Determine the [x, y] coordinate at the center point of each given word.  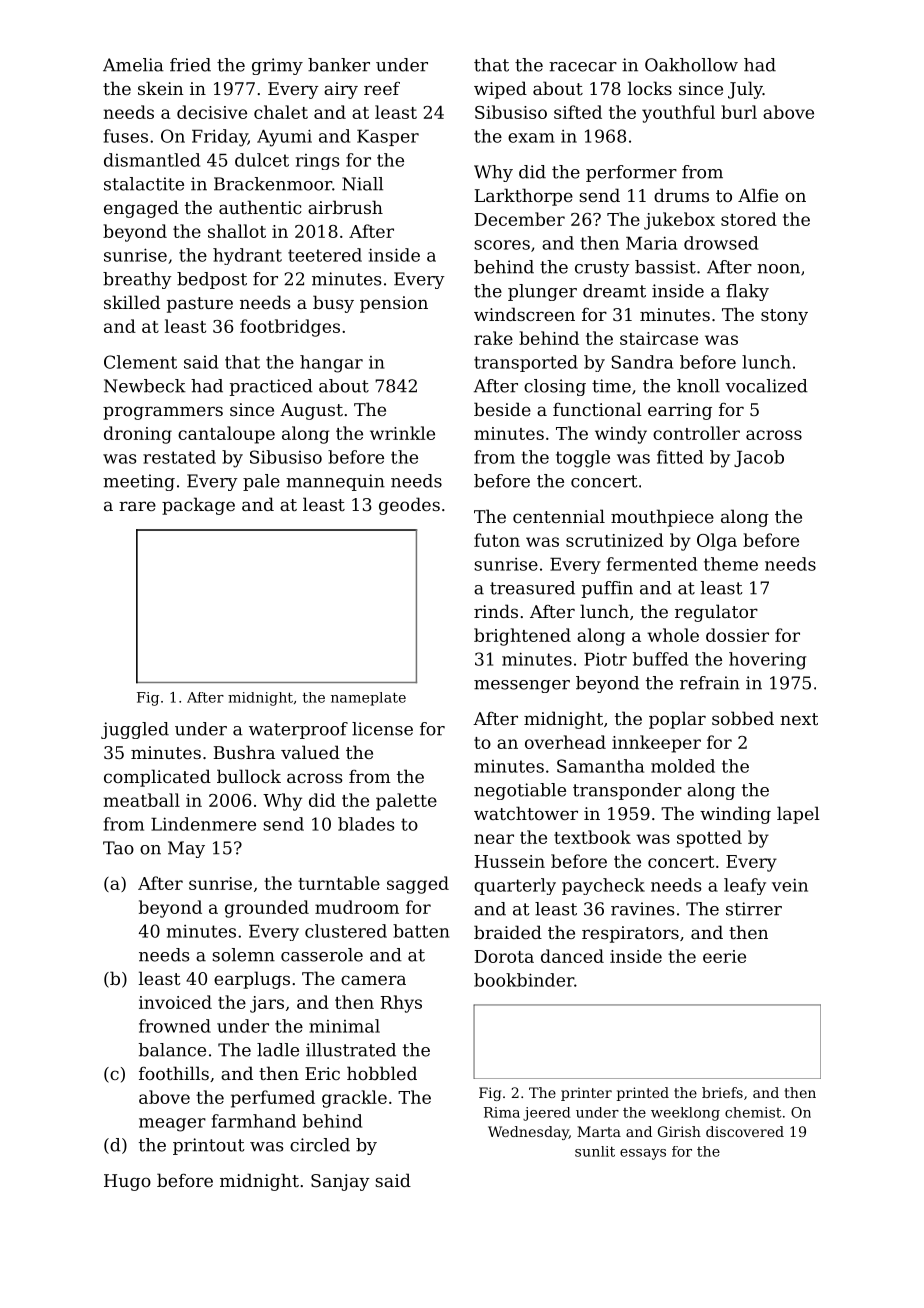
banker [339, 65]
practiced [271, 387]
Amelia [133, 65]
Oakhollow [691, 65]
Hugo [127, 1182]
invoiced [175, 1002]
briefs [722, 1092]
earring [680, 411]
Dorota [504, 956]
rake [493, 338]
